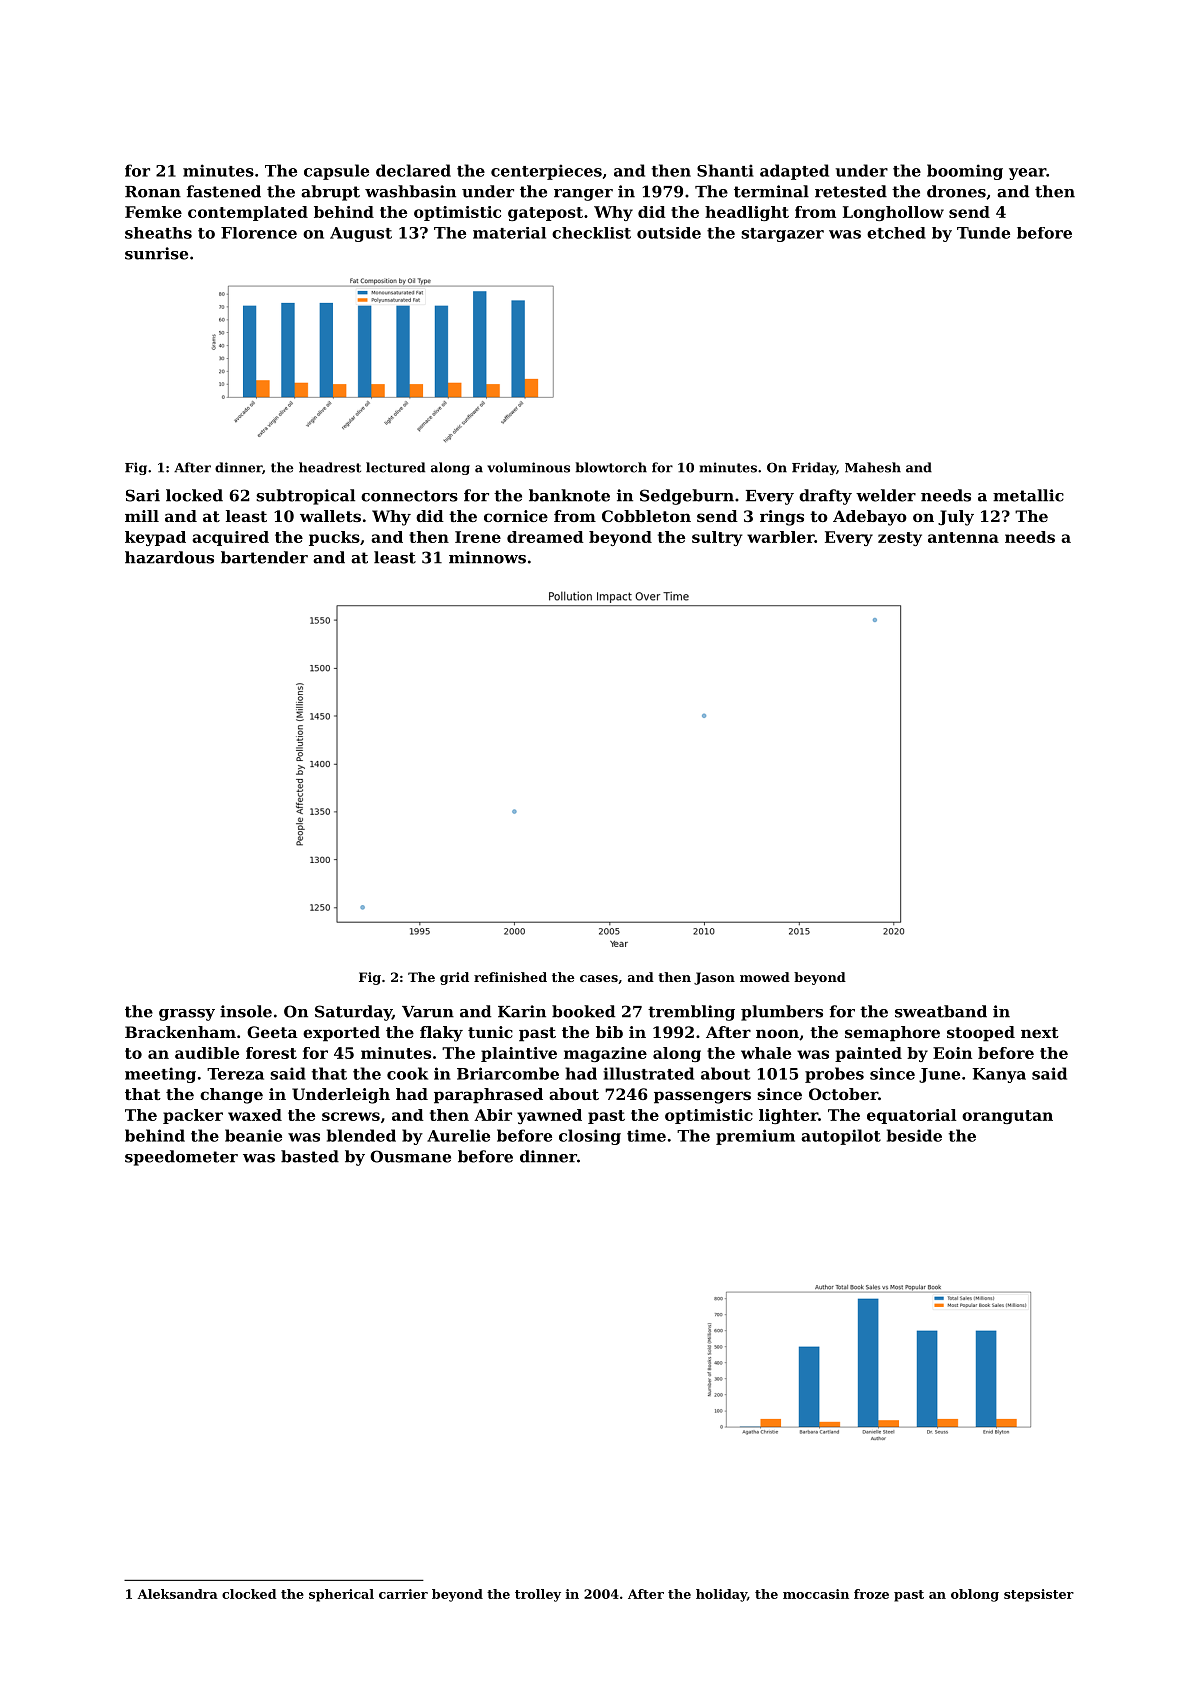  I want to click on bib, so click(609, 1032).
